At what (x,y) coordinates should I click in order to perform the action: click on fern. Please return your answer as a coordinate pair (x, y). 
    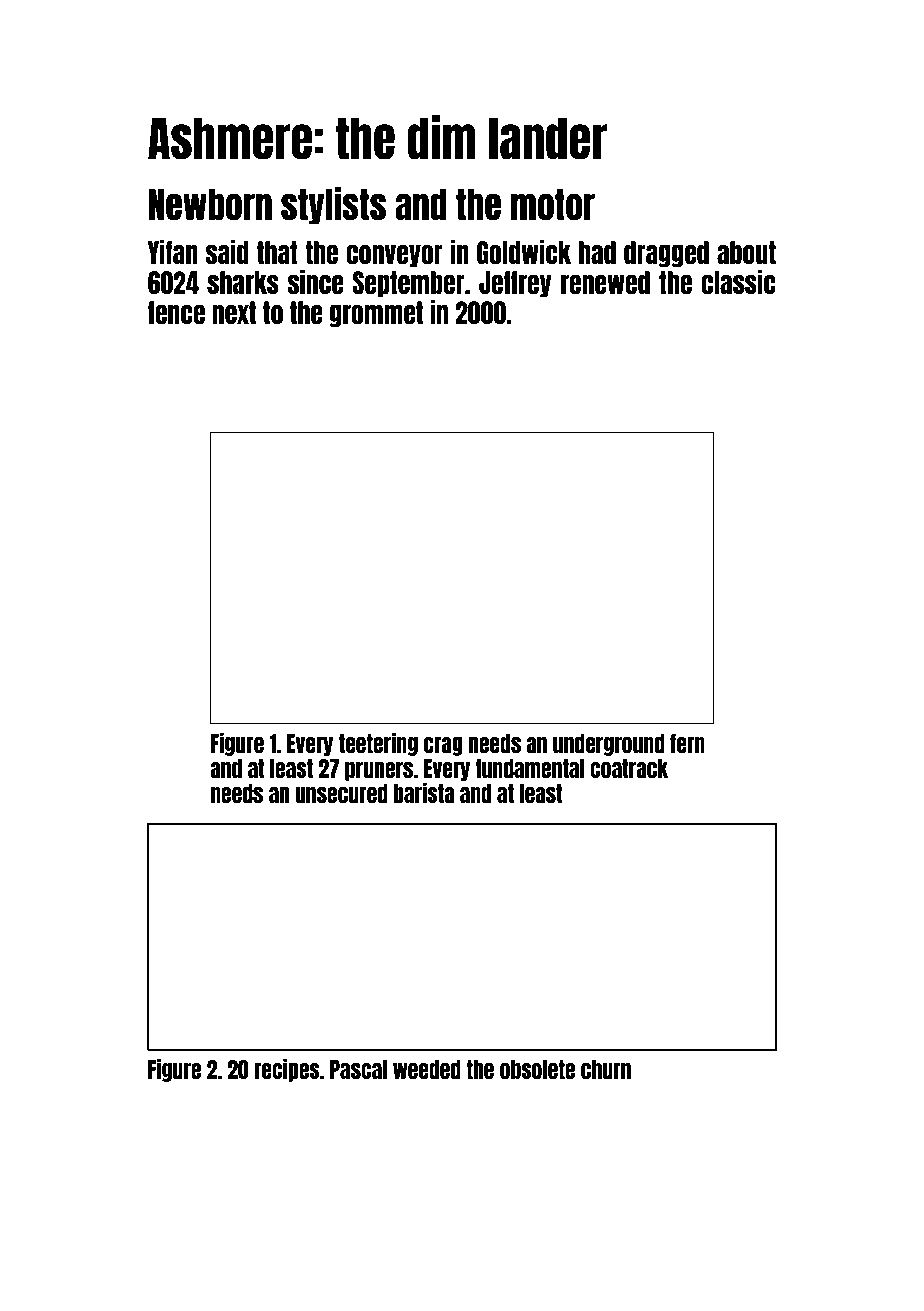
    Looking at the image, I should click on (687, 743).
